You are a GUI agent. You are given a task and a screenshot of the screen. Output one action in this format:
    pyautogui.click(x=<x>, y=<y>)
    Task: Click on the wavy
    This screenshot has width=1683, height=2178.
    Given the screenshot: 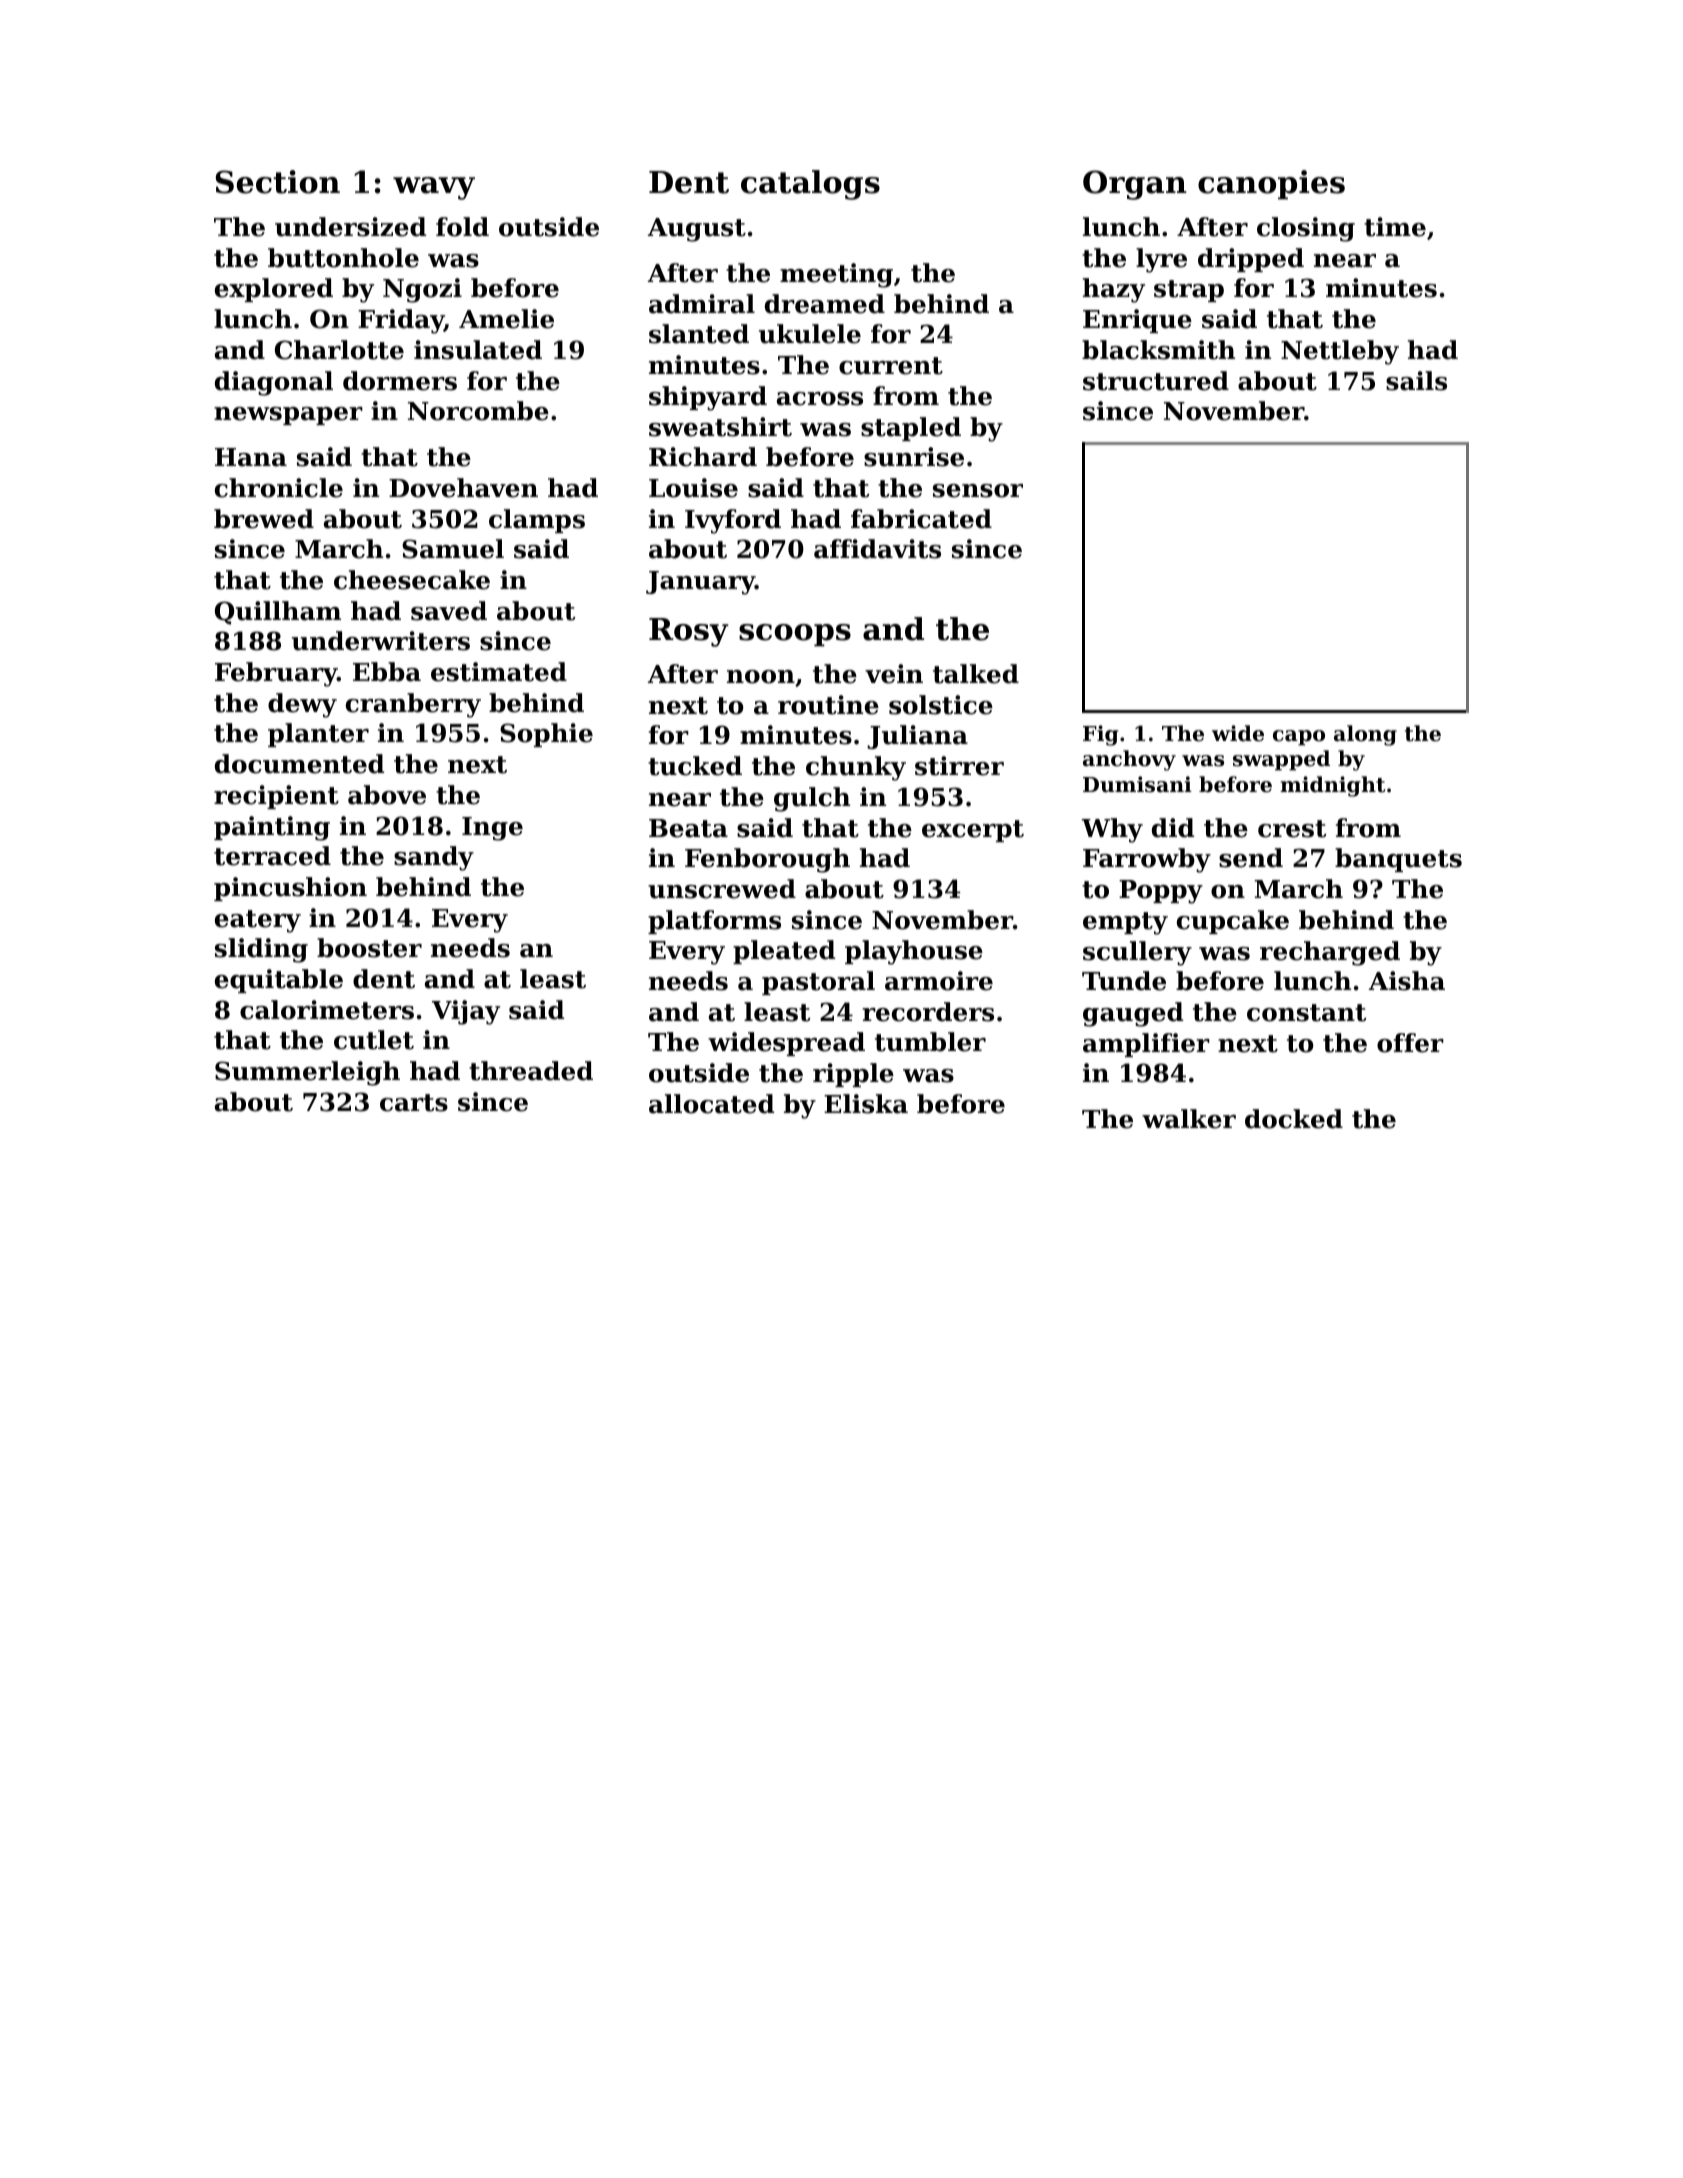 What is the action you would take?
    pyautogui.click(x=434, y=188)
